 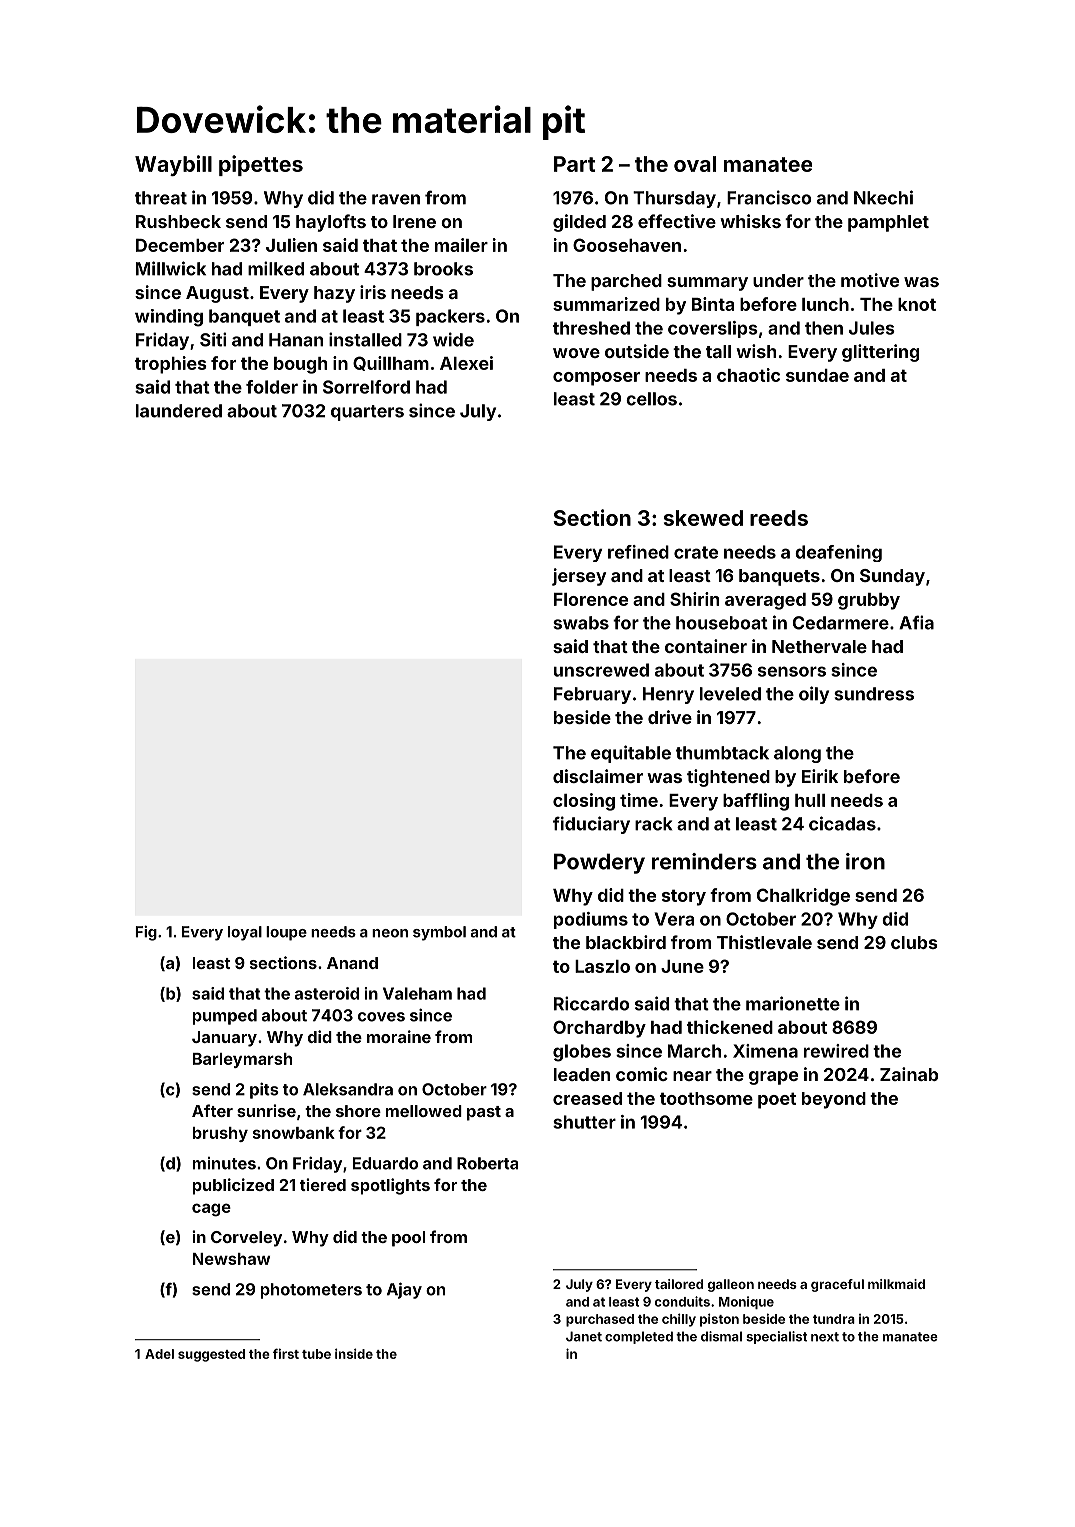 I want to click on tailored, so click(x=679, y=1284).
